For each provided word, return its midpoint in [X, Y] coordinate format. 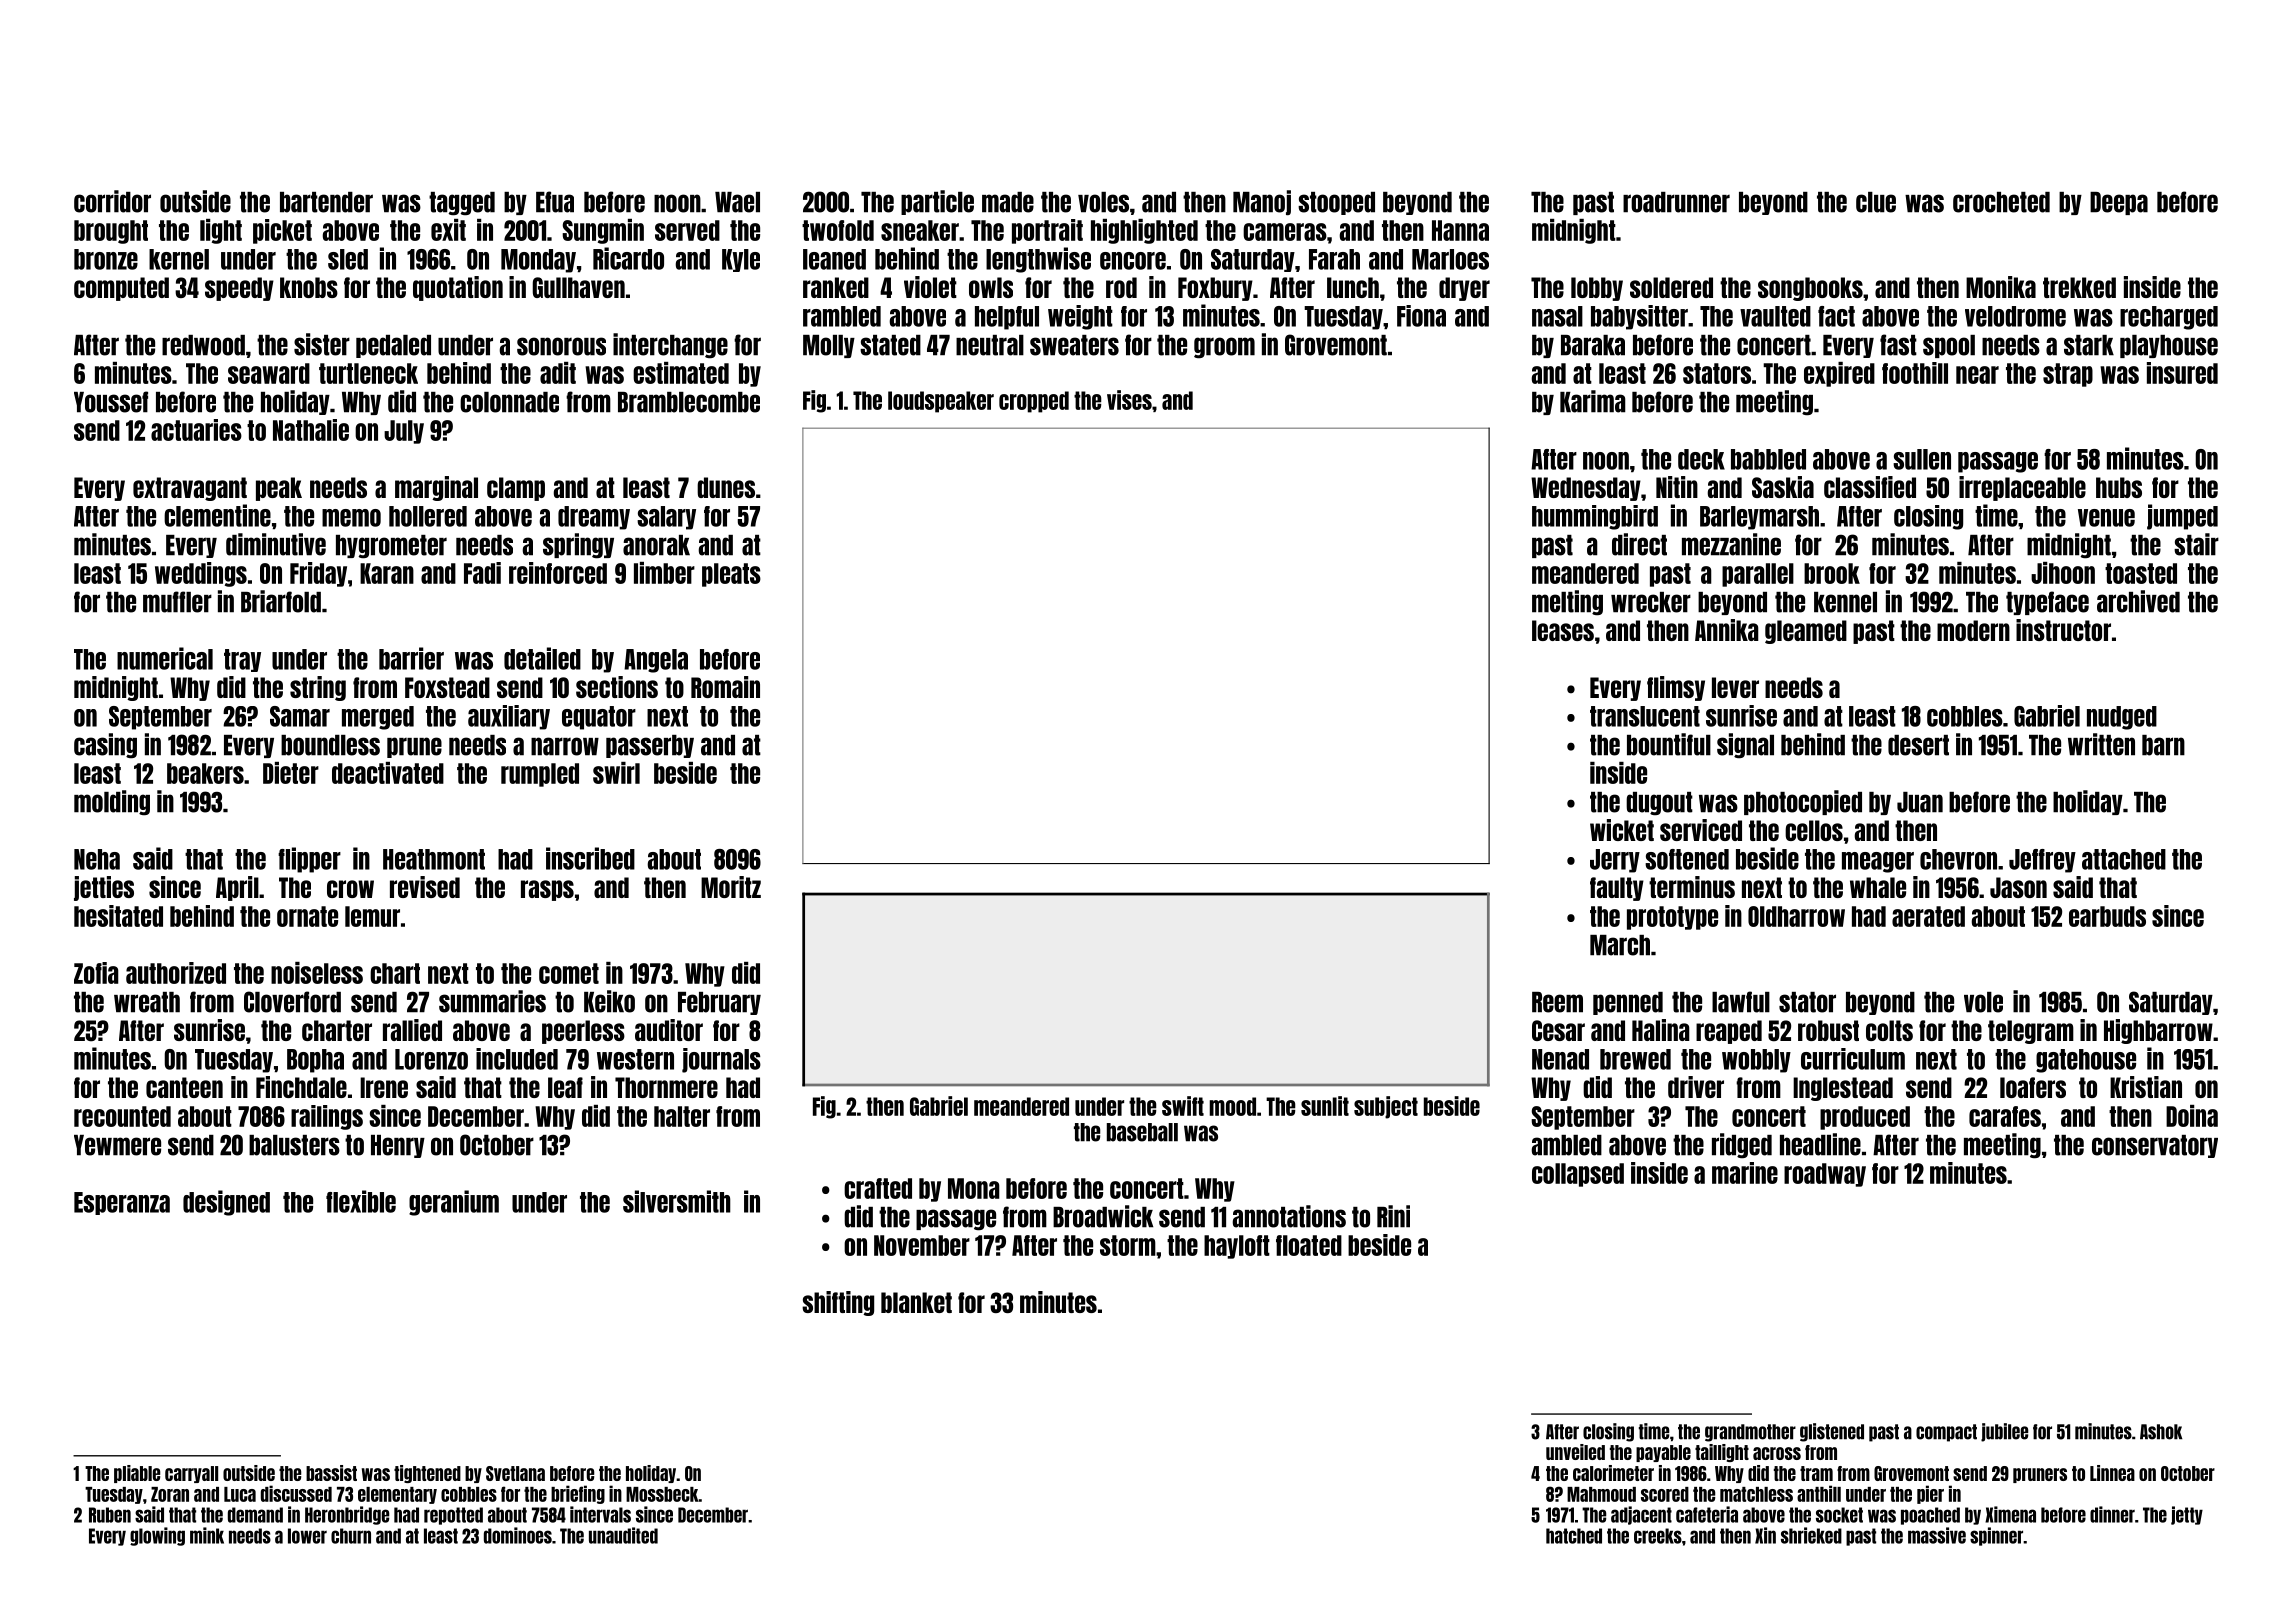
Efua [555, 202]
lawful [1741, 1002]
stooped [1336, 203]
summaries [492, 1001]
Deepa [2119, 203]
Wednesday [1586, 489]
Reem [1557, 1002]
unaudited [623, 1535]
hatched [1574, 1536]
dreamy [594, 518]
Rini [1393, 1216]
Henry [398, 1146]
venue [2106, 518]
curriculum [1853, 1059]
